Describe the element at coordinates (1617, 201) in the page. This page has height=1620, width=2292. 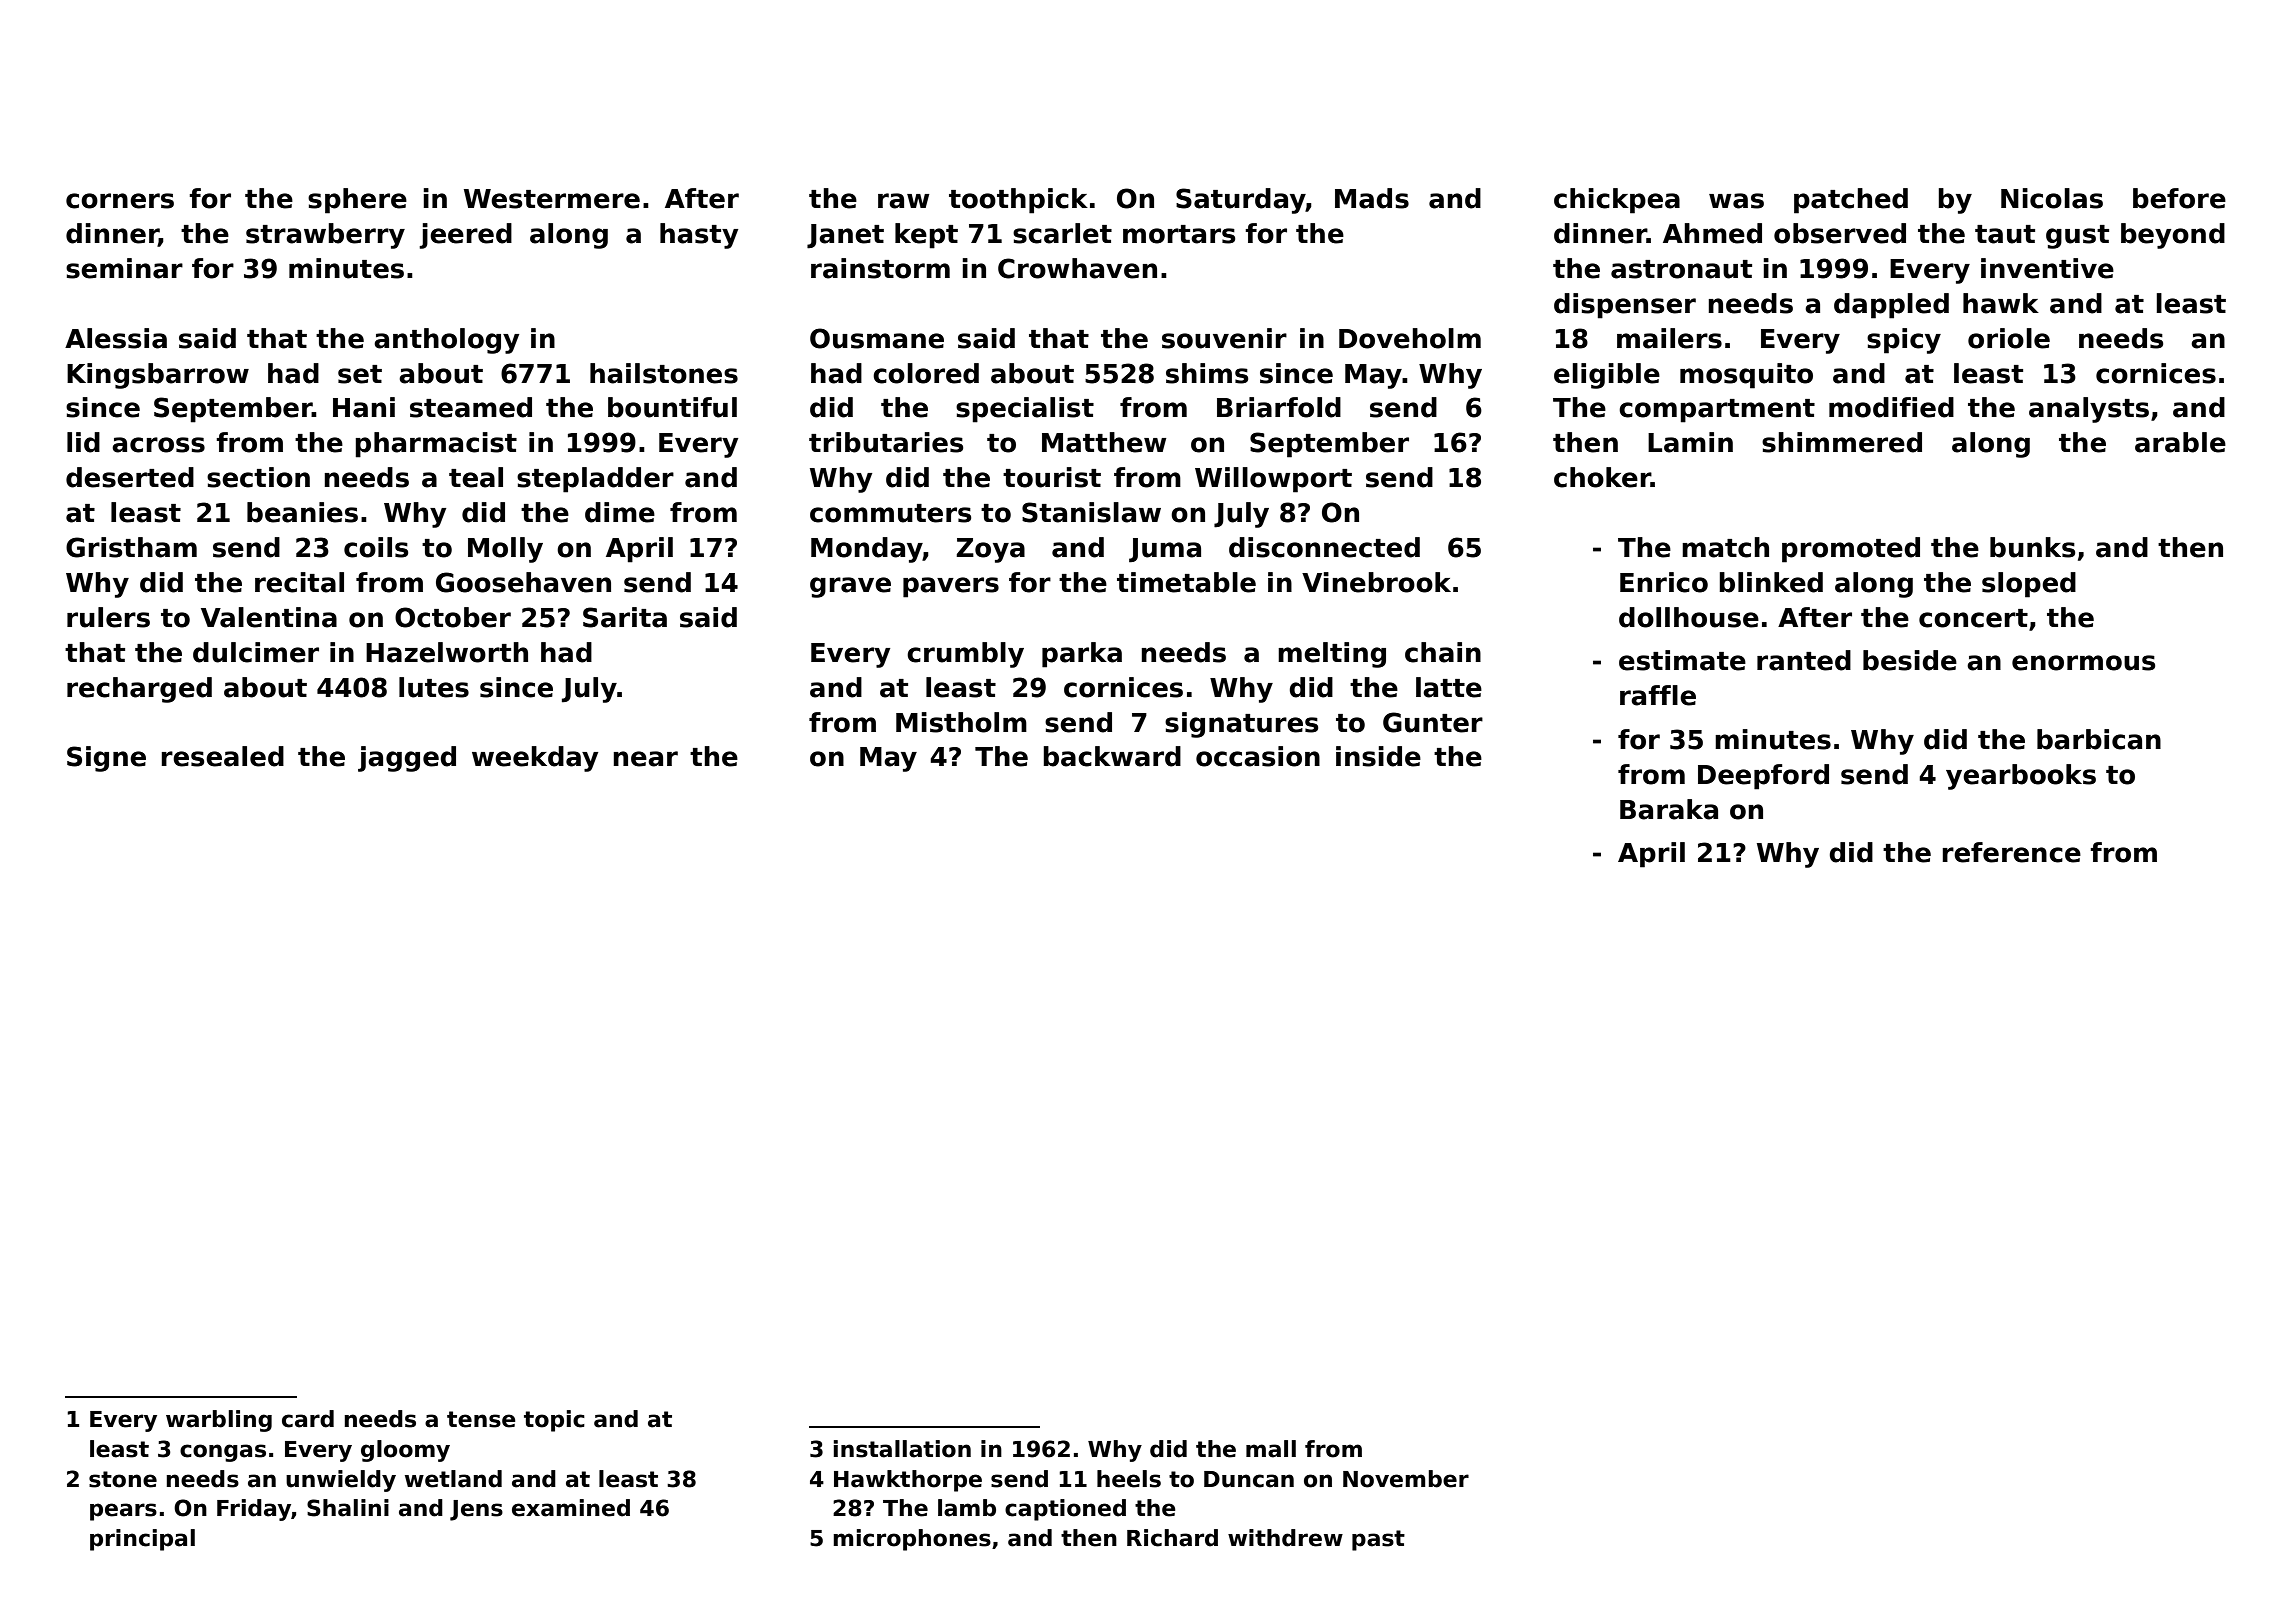
I see `chickpea` at that location.
